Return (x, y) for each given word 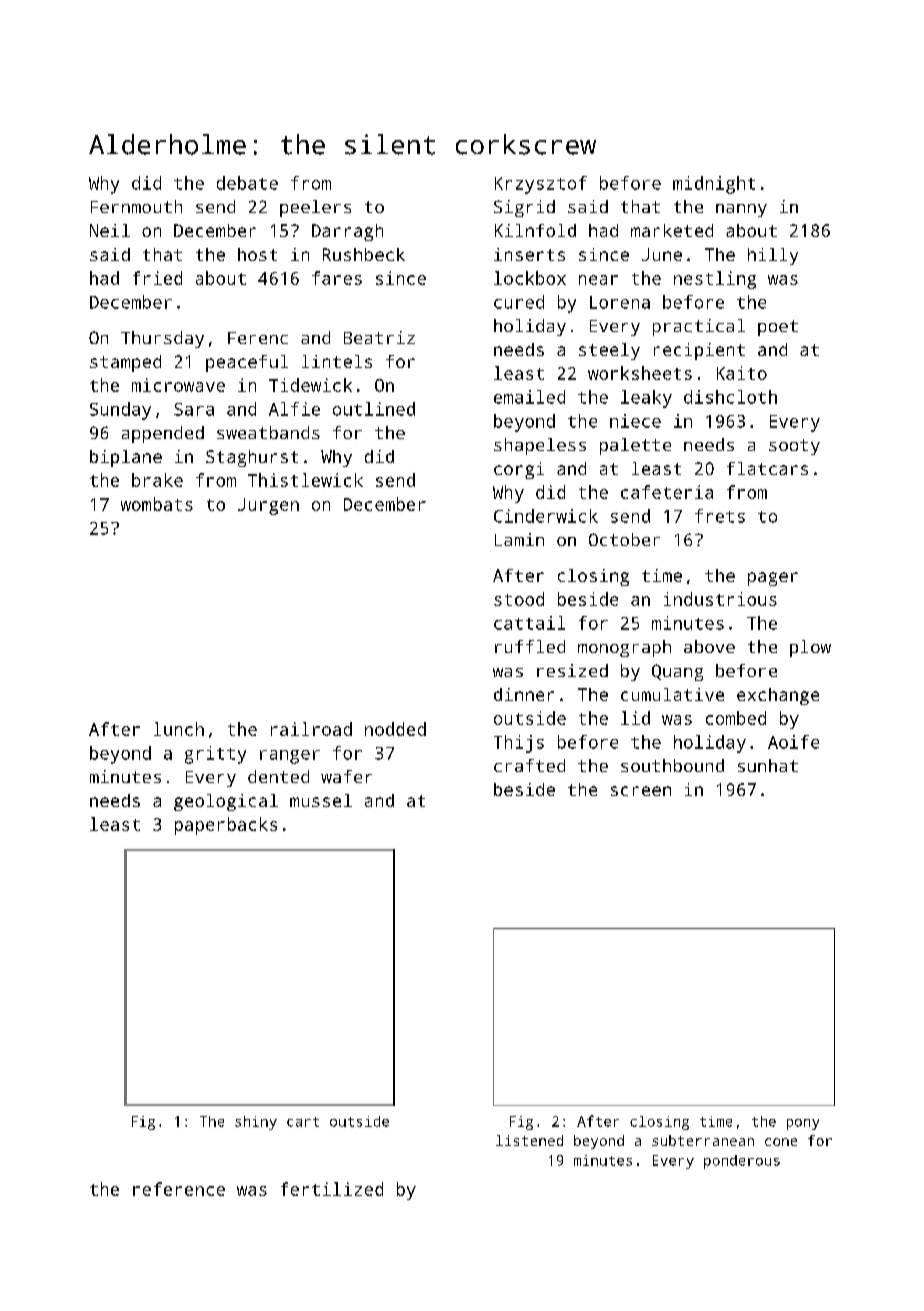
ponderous (742, 1162)
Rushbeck (364, 254)
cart (303, 1122)
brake (157, 480)
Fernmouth (136, 206)
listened (529, 1140)
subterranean (703, 1140)
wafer (346, 776)
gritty (215, 755)
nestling (715, 280)
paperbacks (226, 826)
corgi (519, 470)
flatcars (767, 468)
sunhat (768, 765)
